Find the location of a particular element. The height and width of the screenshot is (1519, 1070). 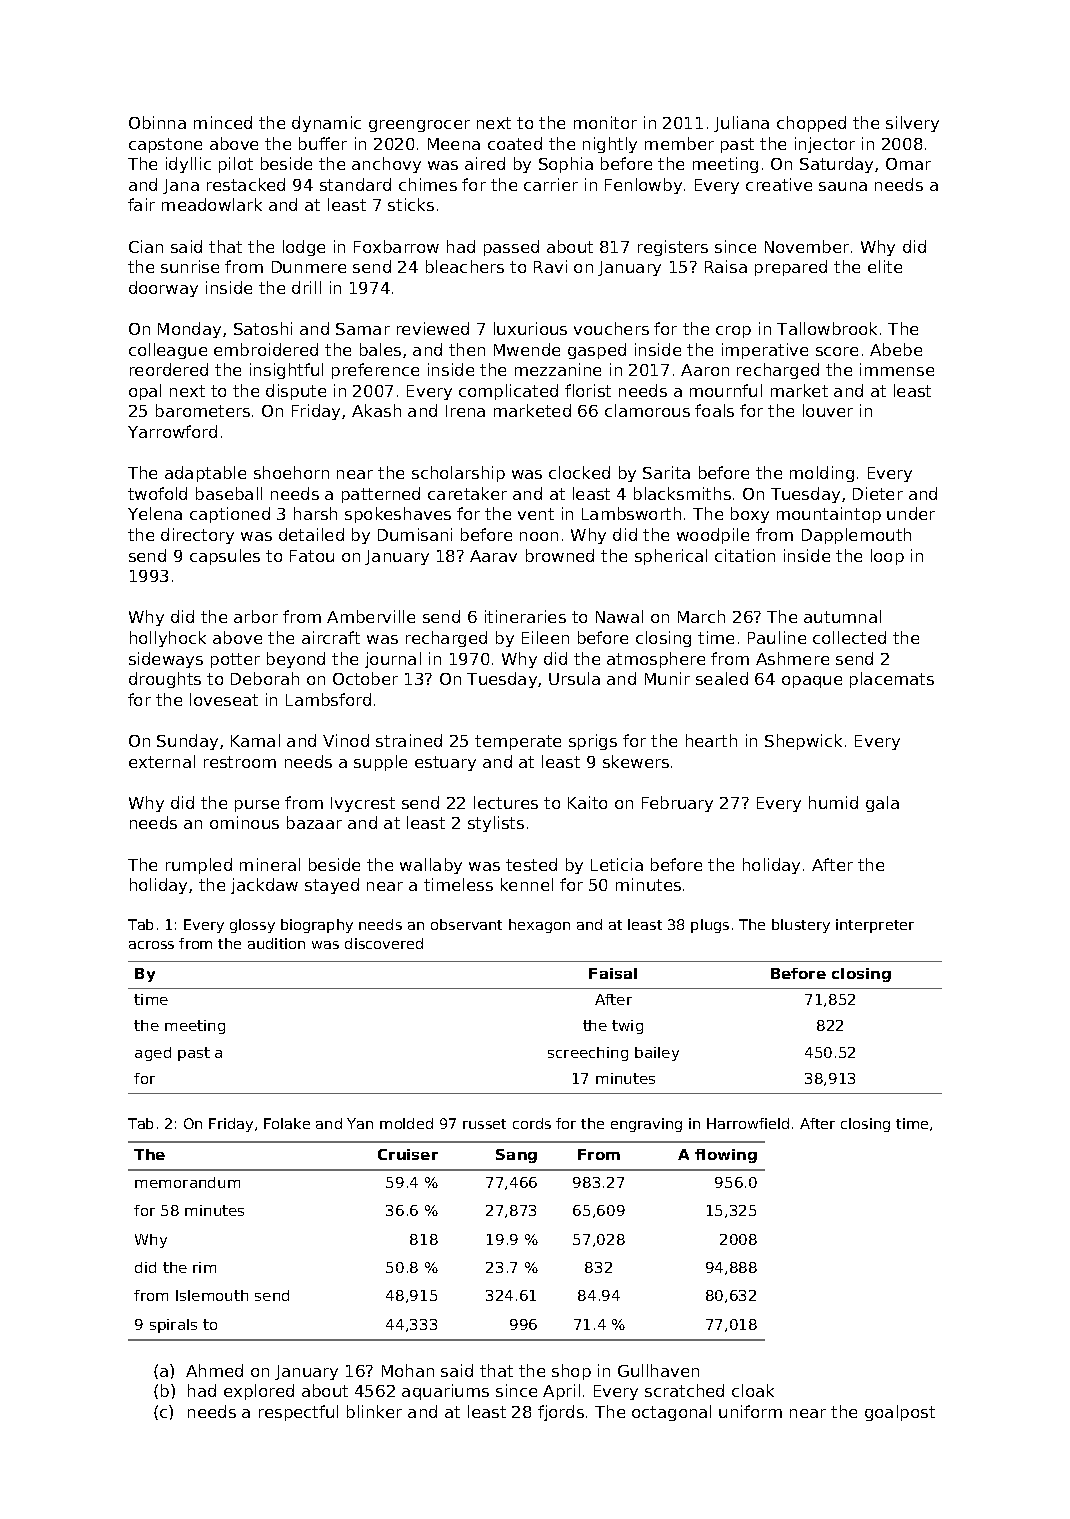

Obinna is located at coordinates (157, 122).
